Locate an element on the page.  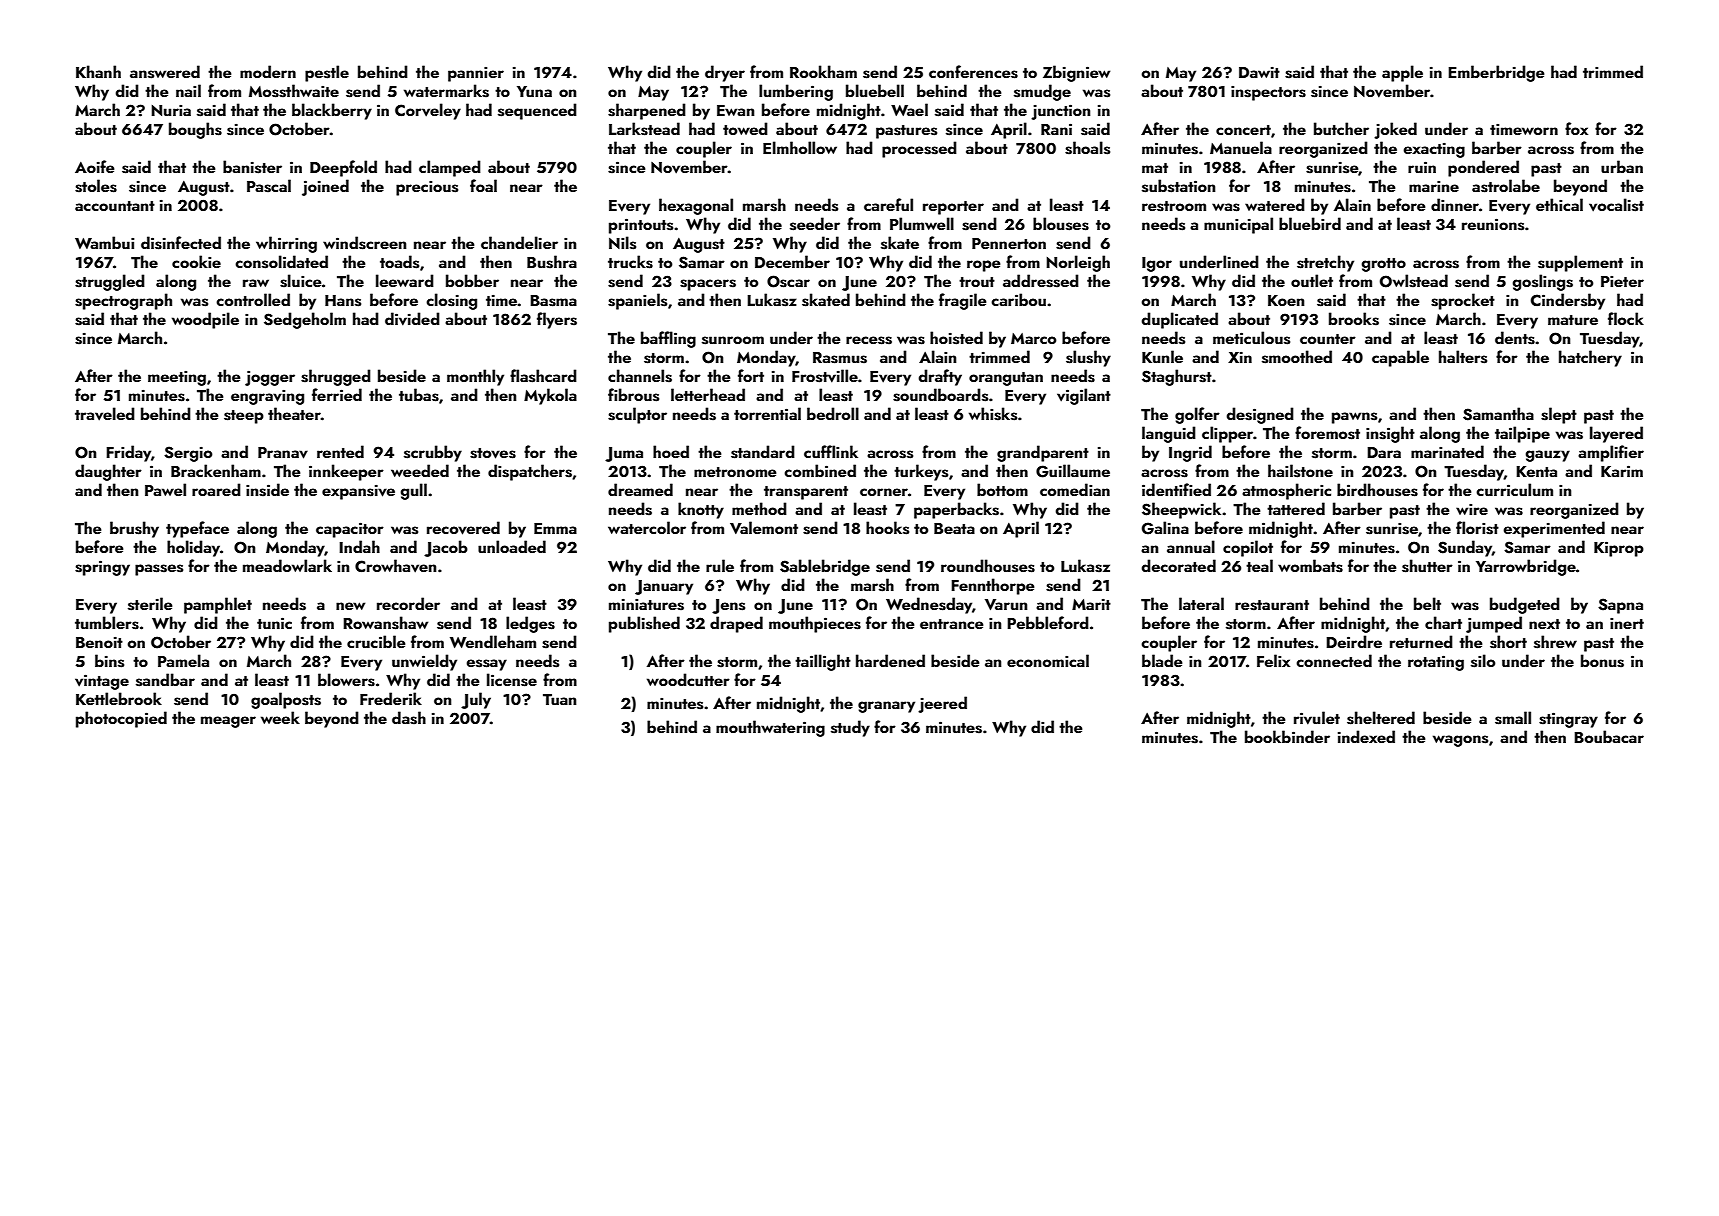
brushy is located at coordinates (134, 529).
